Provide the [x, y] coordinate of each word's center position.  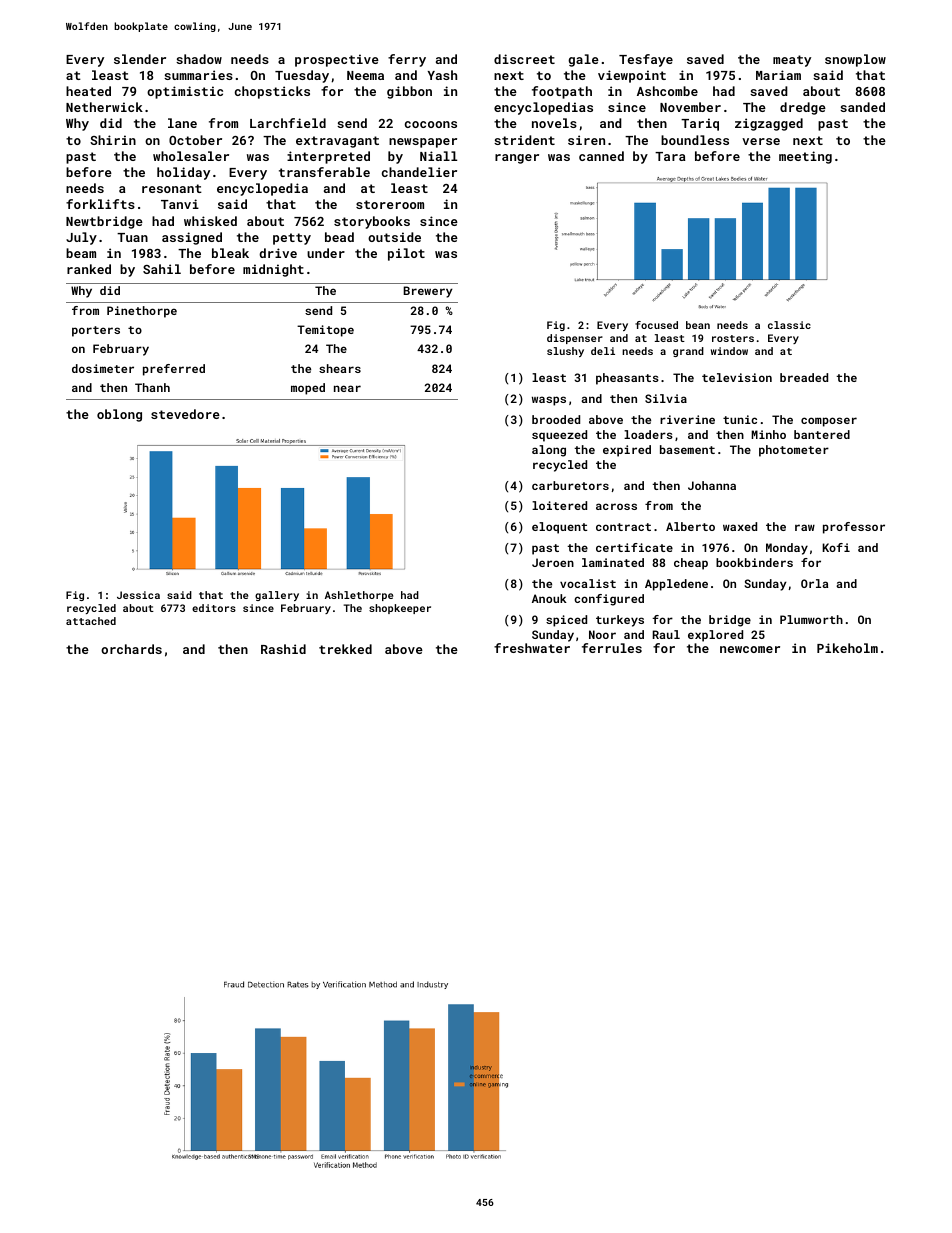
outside [394, 237]
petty [292, 239]
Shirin [113, 140]
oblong [119, 415]
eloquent [559, 528]
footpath [562, 92]
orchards [131, 649]
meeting [805, 157]
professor [854, 528]
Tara [670, 156]
